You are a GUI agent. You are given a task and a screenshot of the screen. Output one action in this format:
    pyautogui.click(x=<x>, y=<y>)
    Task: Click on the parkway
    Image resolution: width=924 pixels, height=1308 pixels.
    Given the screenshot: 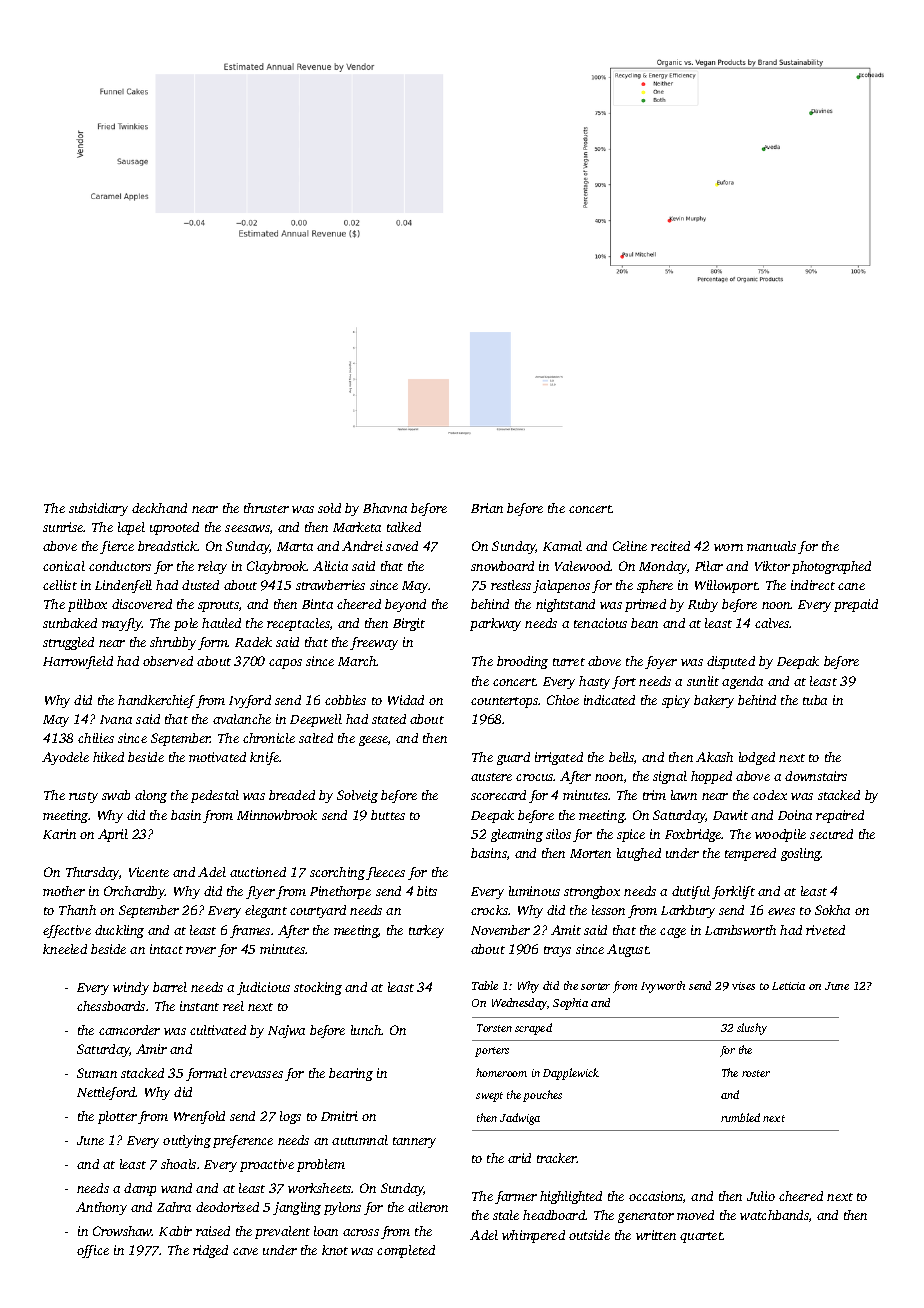 What is the action you would take?
    pyautogui.click(x=495, y=624)
